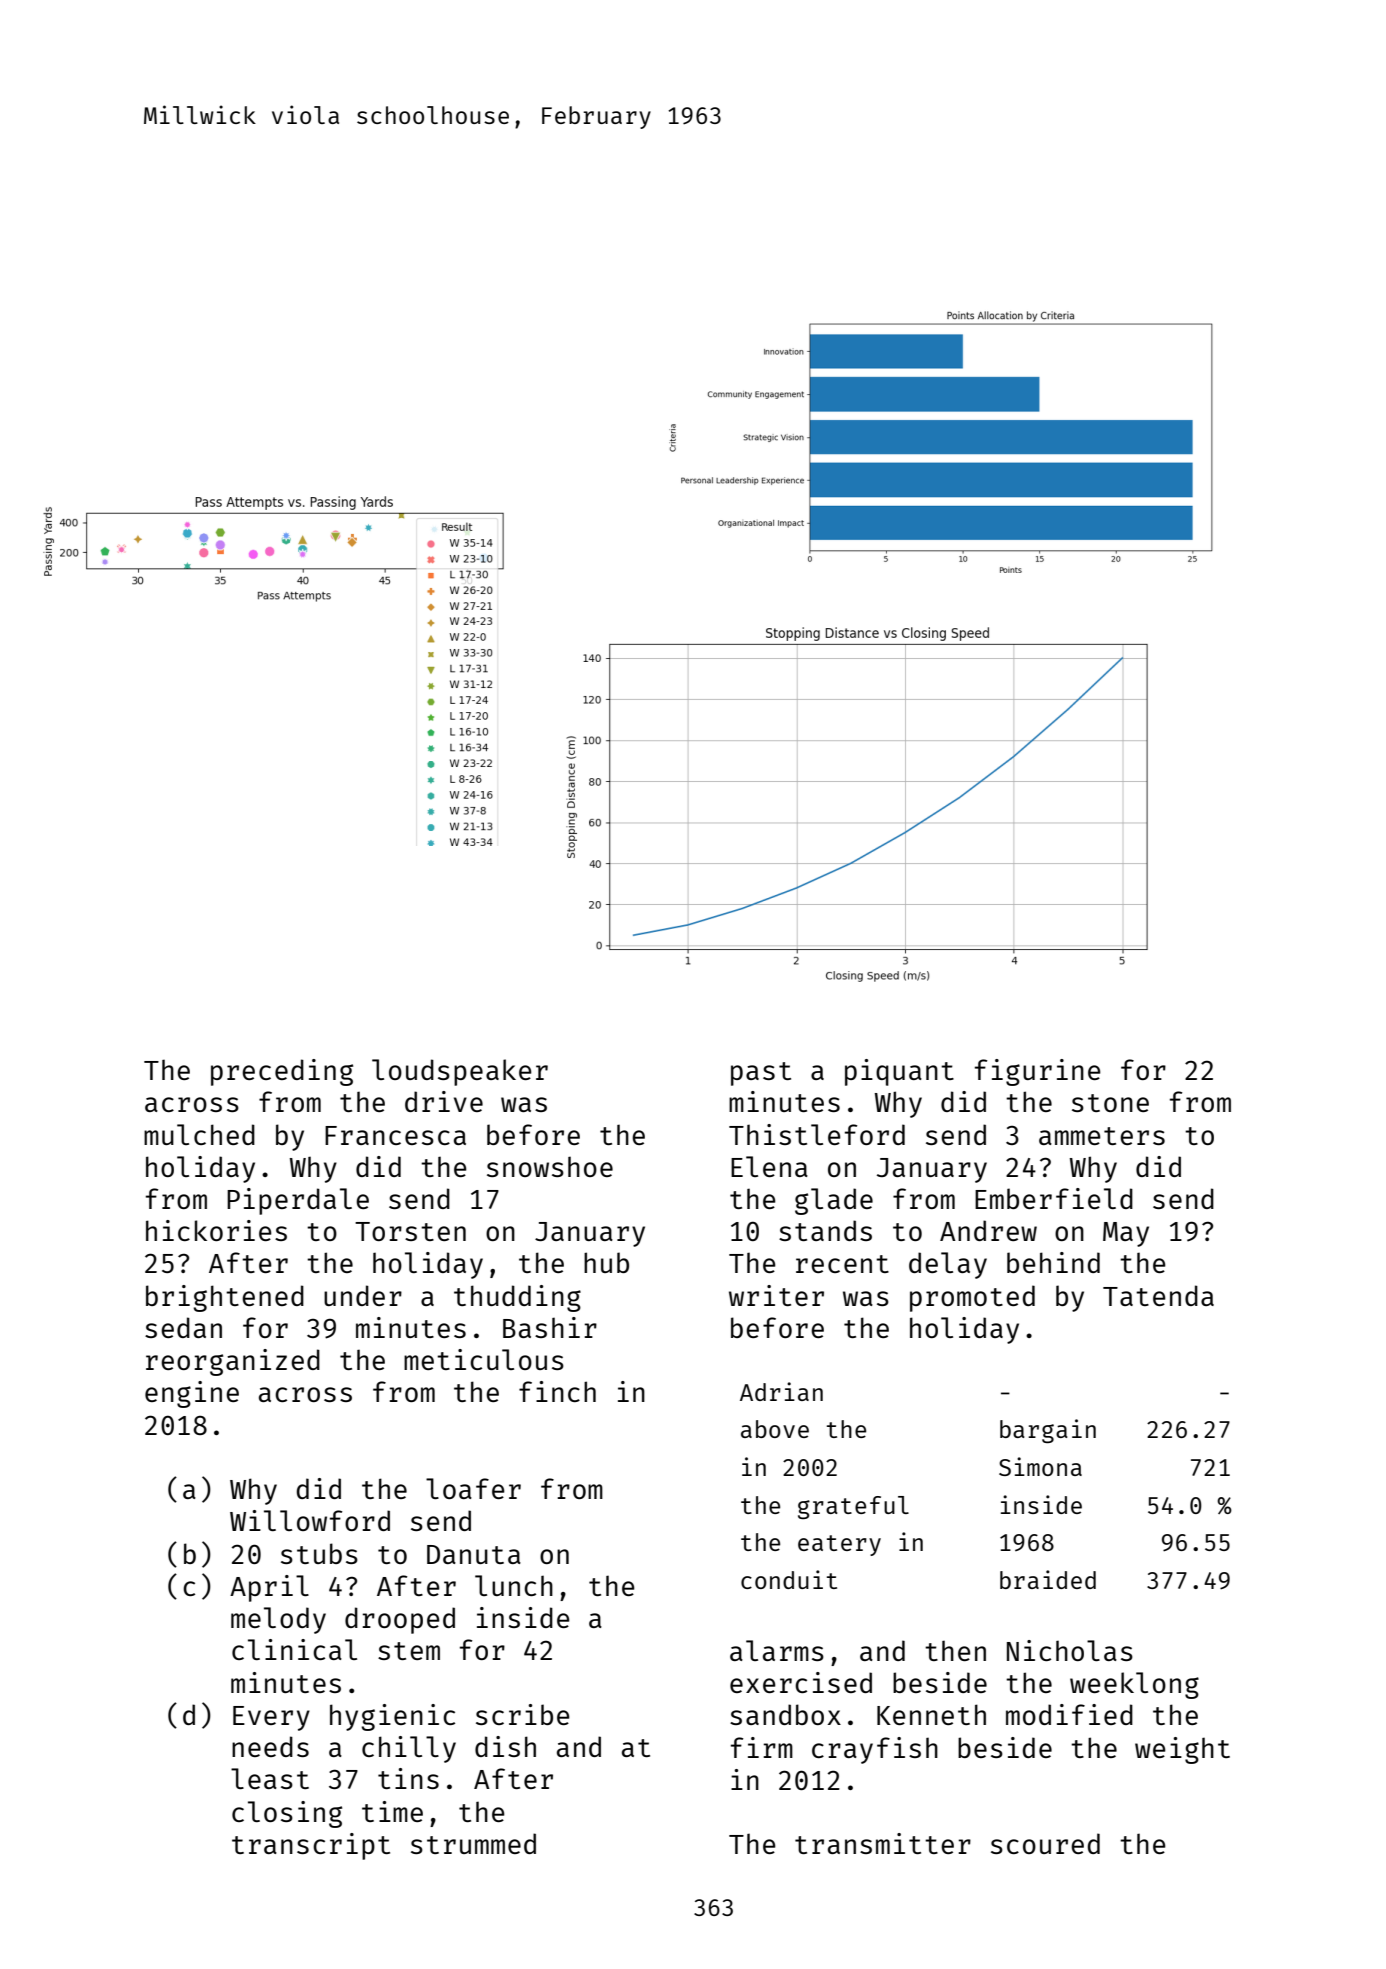 The image size is (1386, 1969). What do you see at coordinates (310, 1520) in the screenshot?
I see `Willowford` at bounding box center [310, 1520].
